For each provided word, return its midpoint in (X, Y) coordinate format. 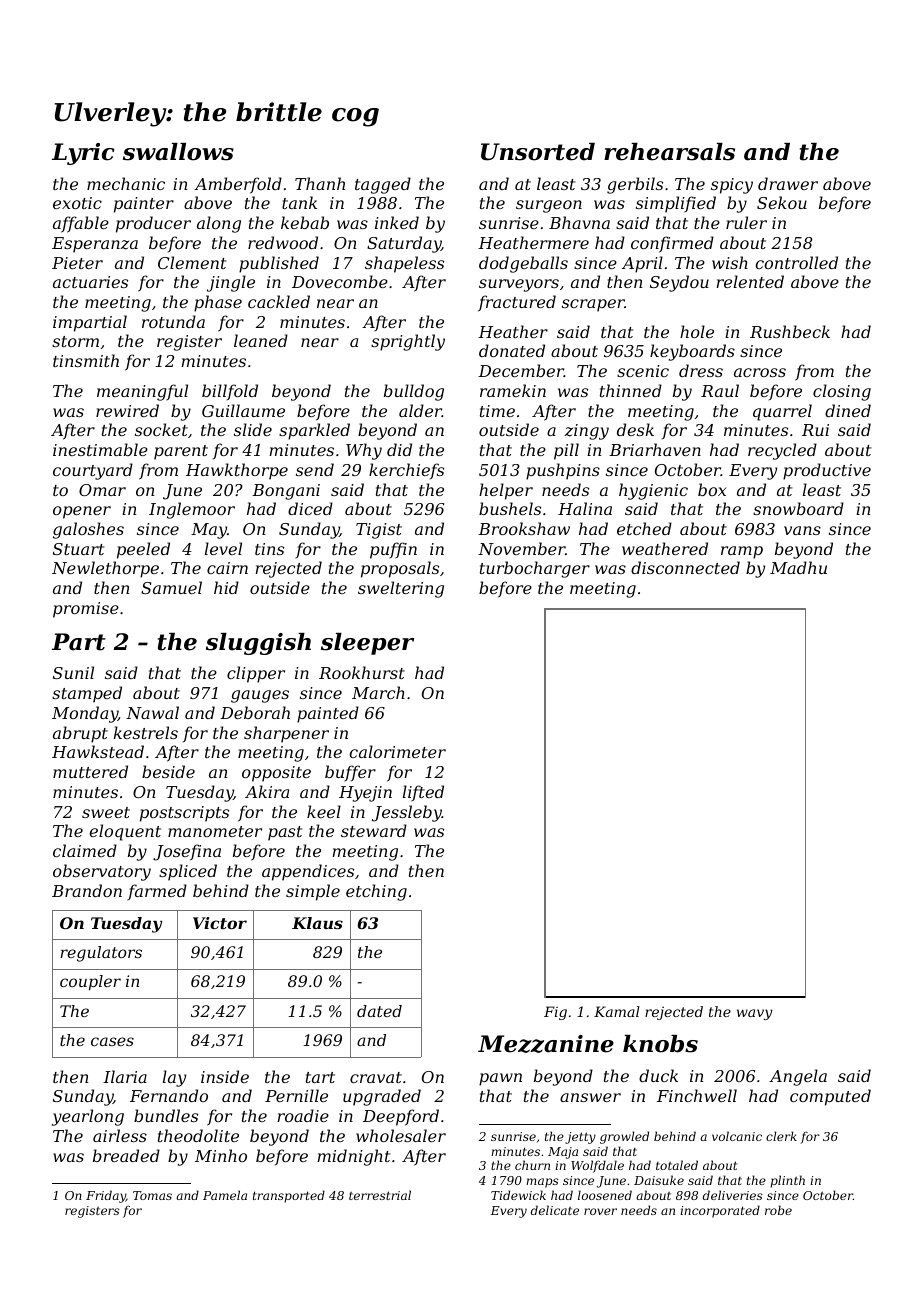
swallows (178, 152)
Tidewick (518, 1195)
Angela (798, 1077)
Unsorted (538, 152)
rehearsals (669, 152)
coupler (90, 983)
